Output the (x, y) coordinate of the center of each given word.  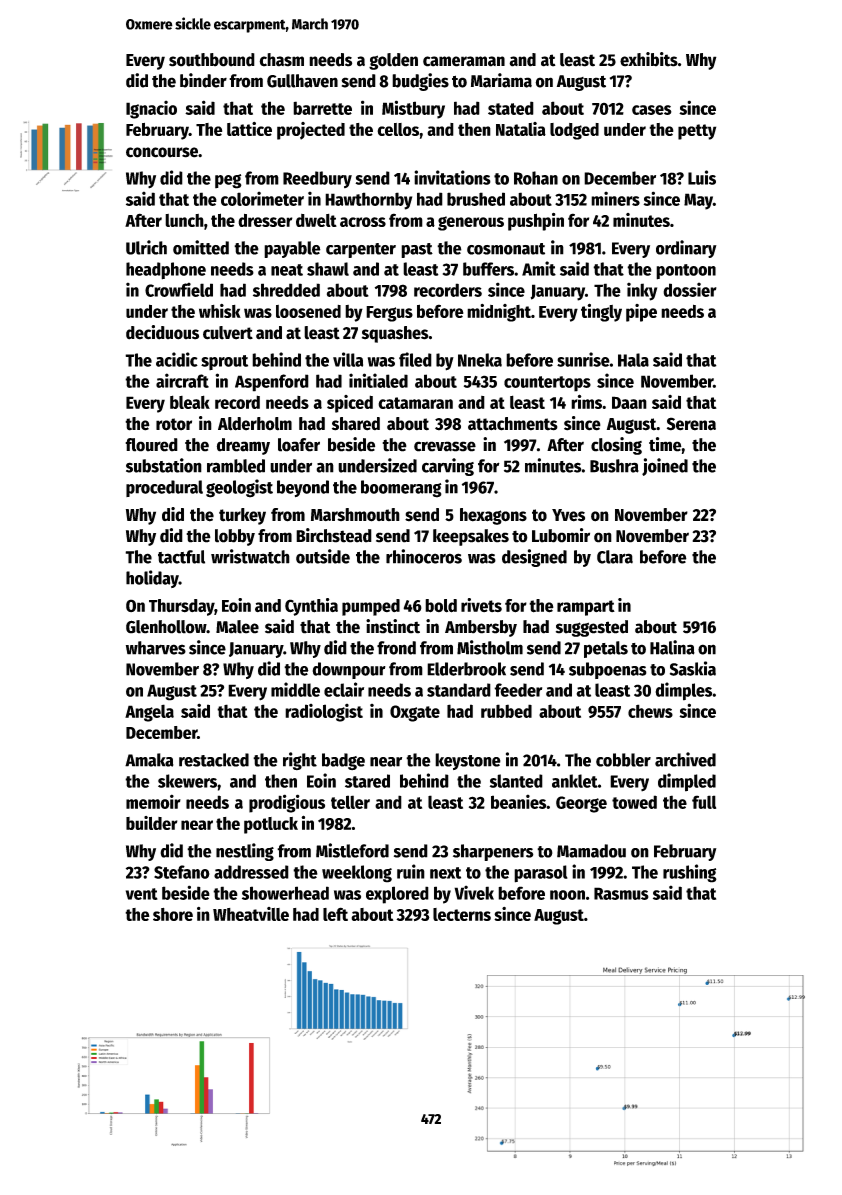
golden (393, 61)
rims (586, 401)
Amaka (149, 760)
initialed (378, 380)
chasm (281, 60)
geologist (239, 488)
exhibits (649, 59)
